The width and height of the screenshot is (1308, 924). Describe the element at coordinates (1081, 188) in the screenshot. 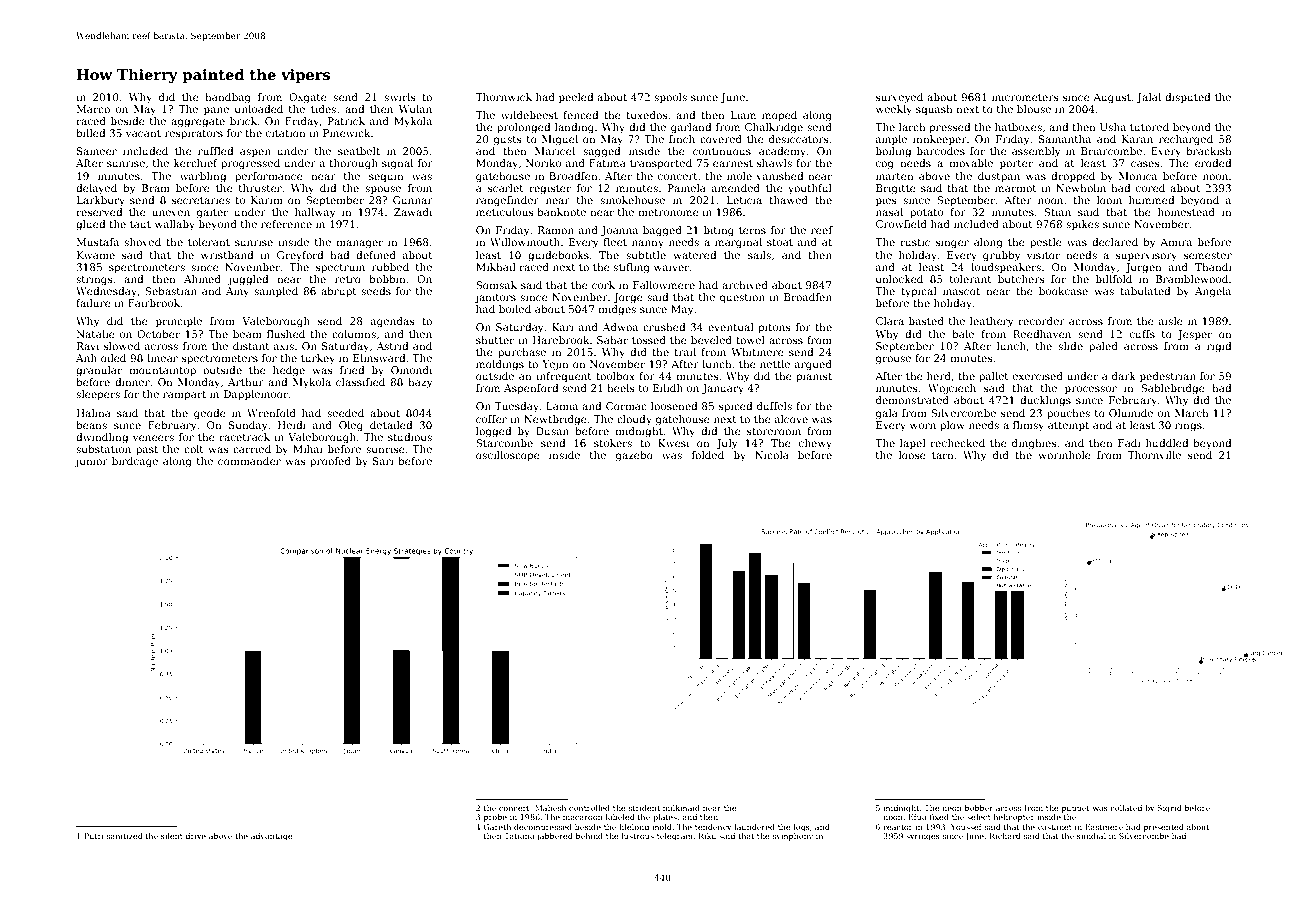

I see `Newholm` at that location.
